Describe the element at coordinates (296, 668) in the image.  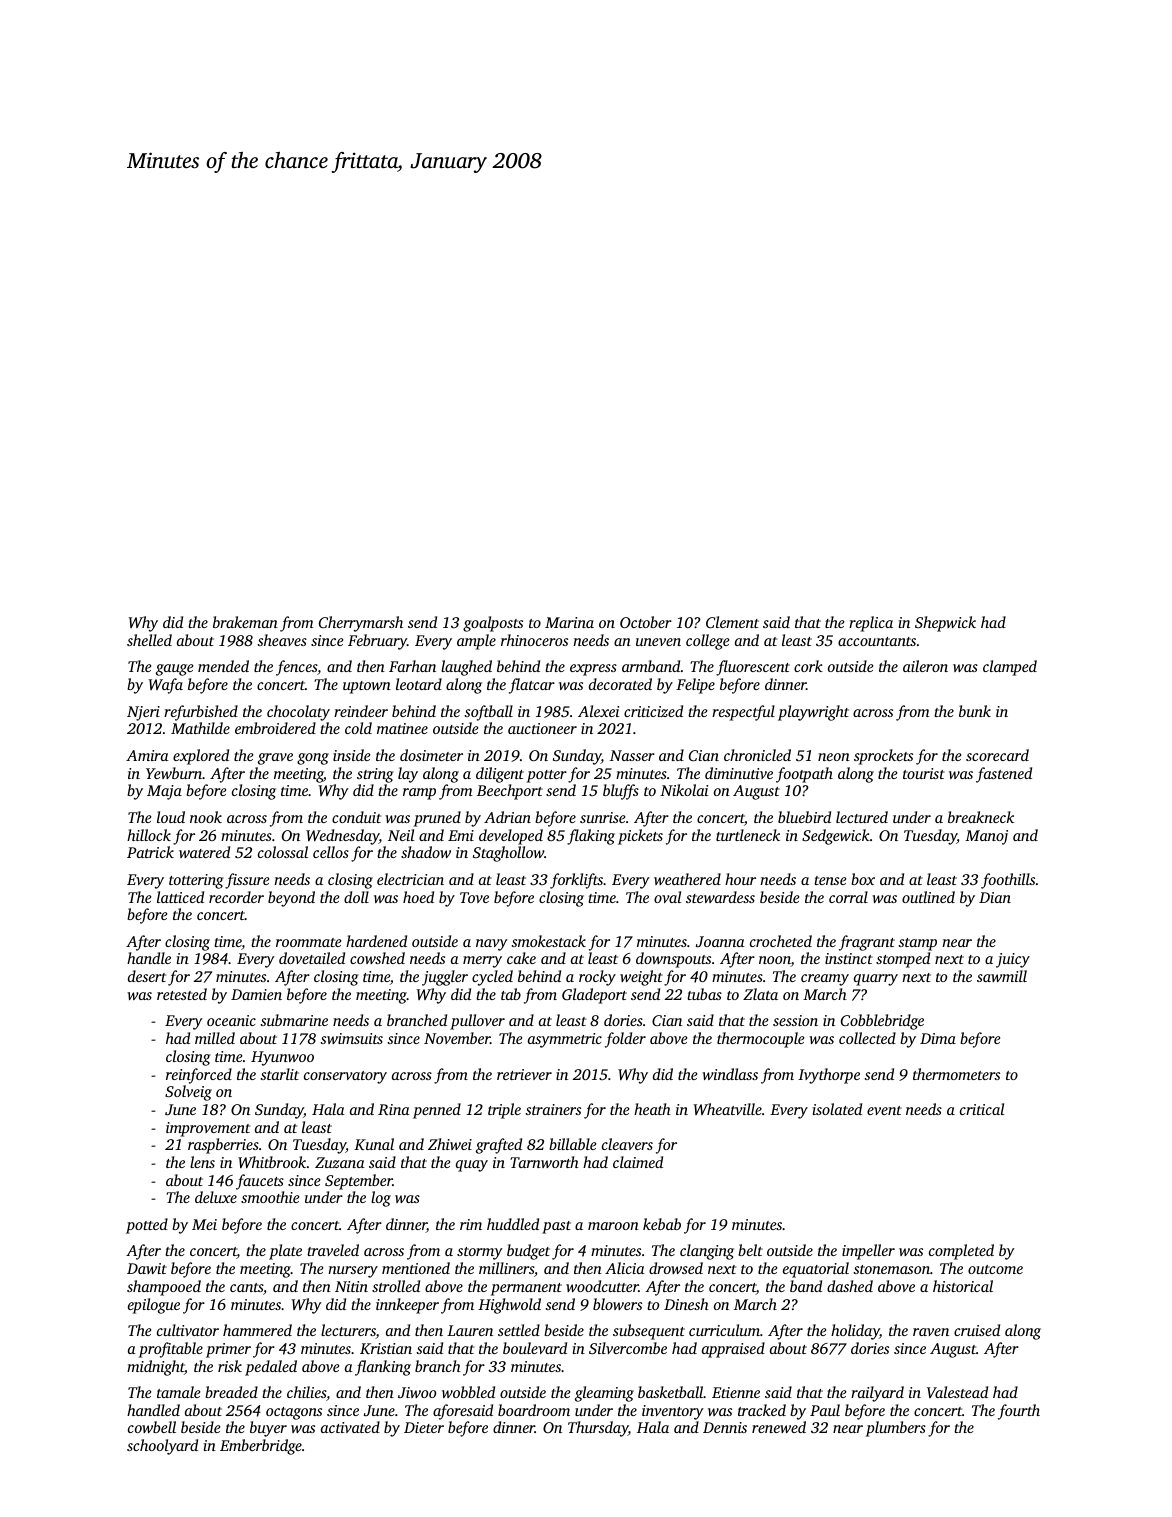
I see `fences` at that location.
